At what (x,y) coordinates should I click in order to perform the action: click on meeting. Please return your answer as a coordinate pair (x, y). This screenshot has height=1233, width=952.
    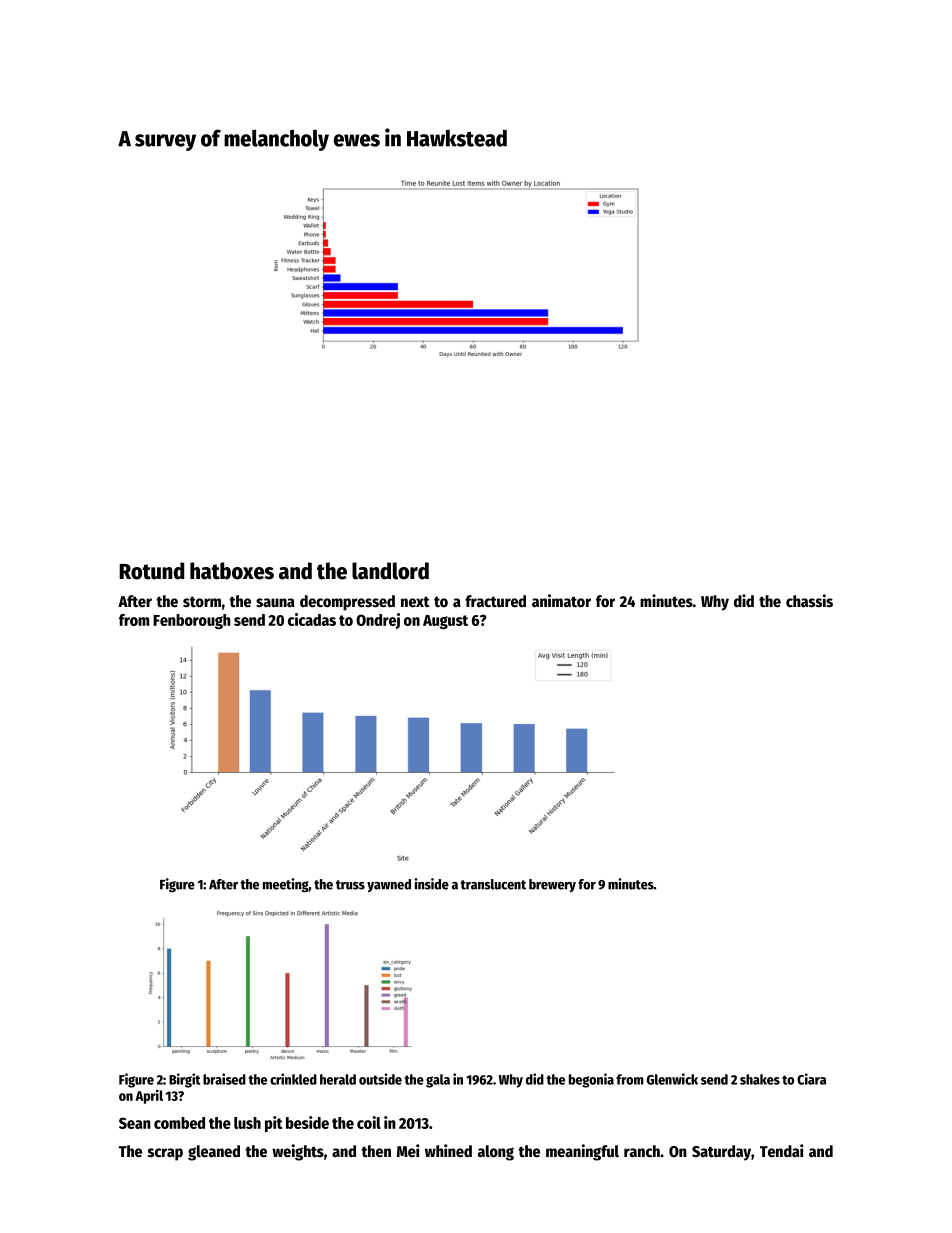
    Looking at the image, I should click on (286, 885).
